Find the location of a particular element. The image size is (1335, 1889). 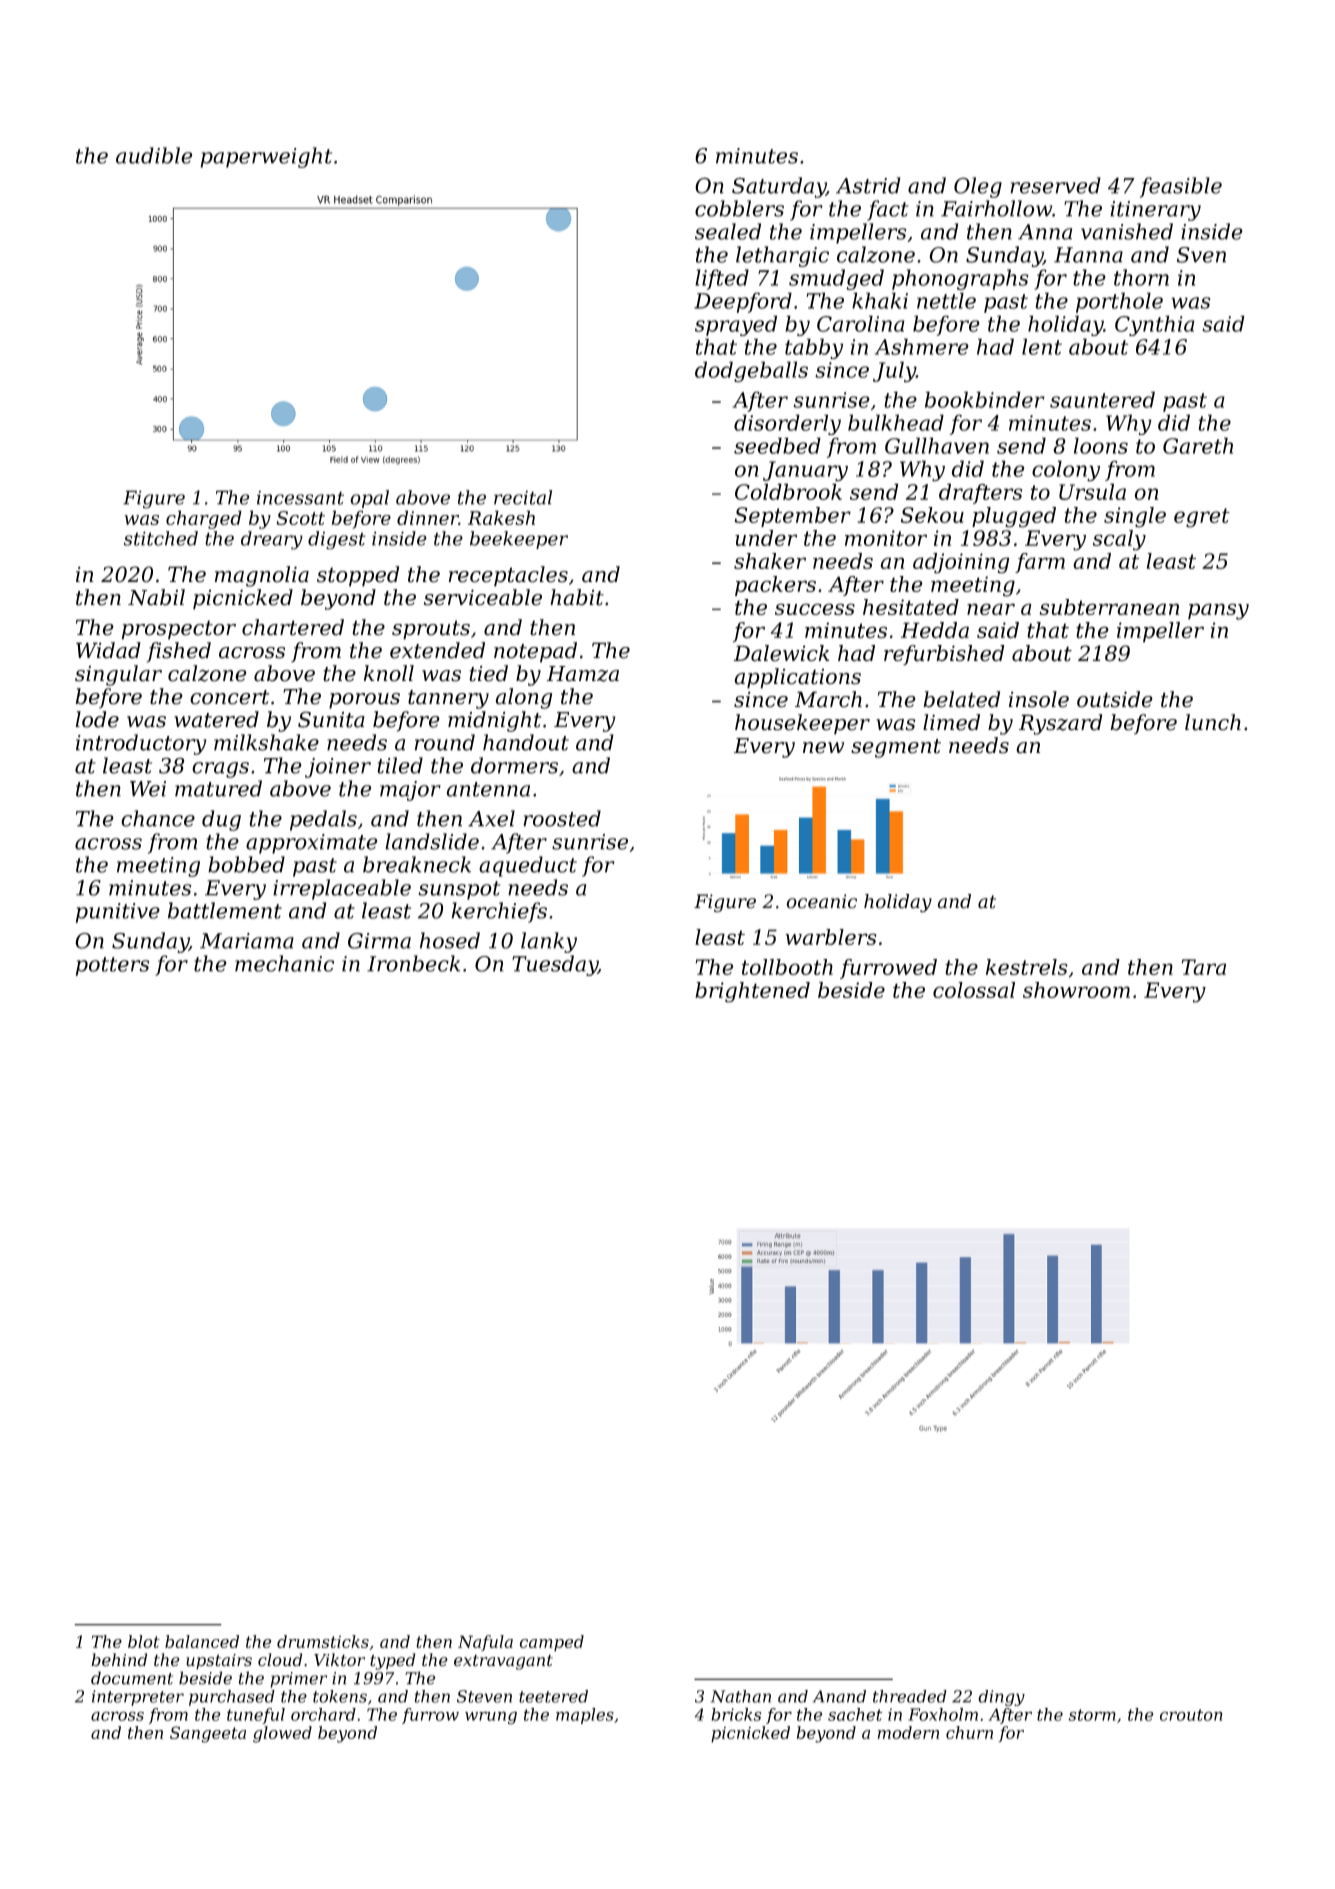

camped is located at coordinates (551, 1643).
